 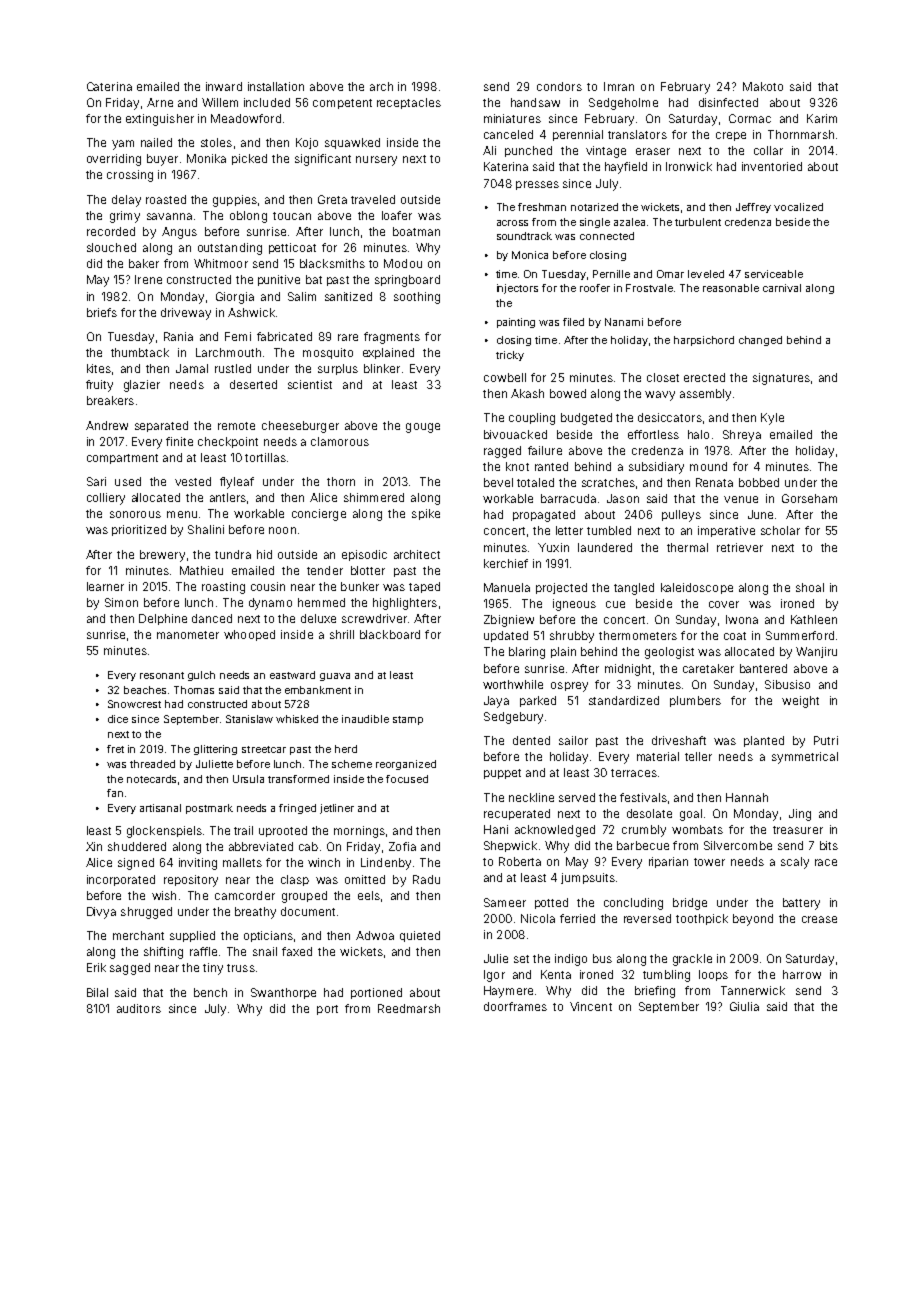 I want to click on presses, so click(x=537, y=185).
